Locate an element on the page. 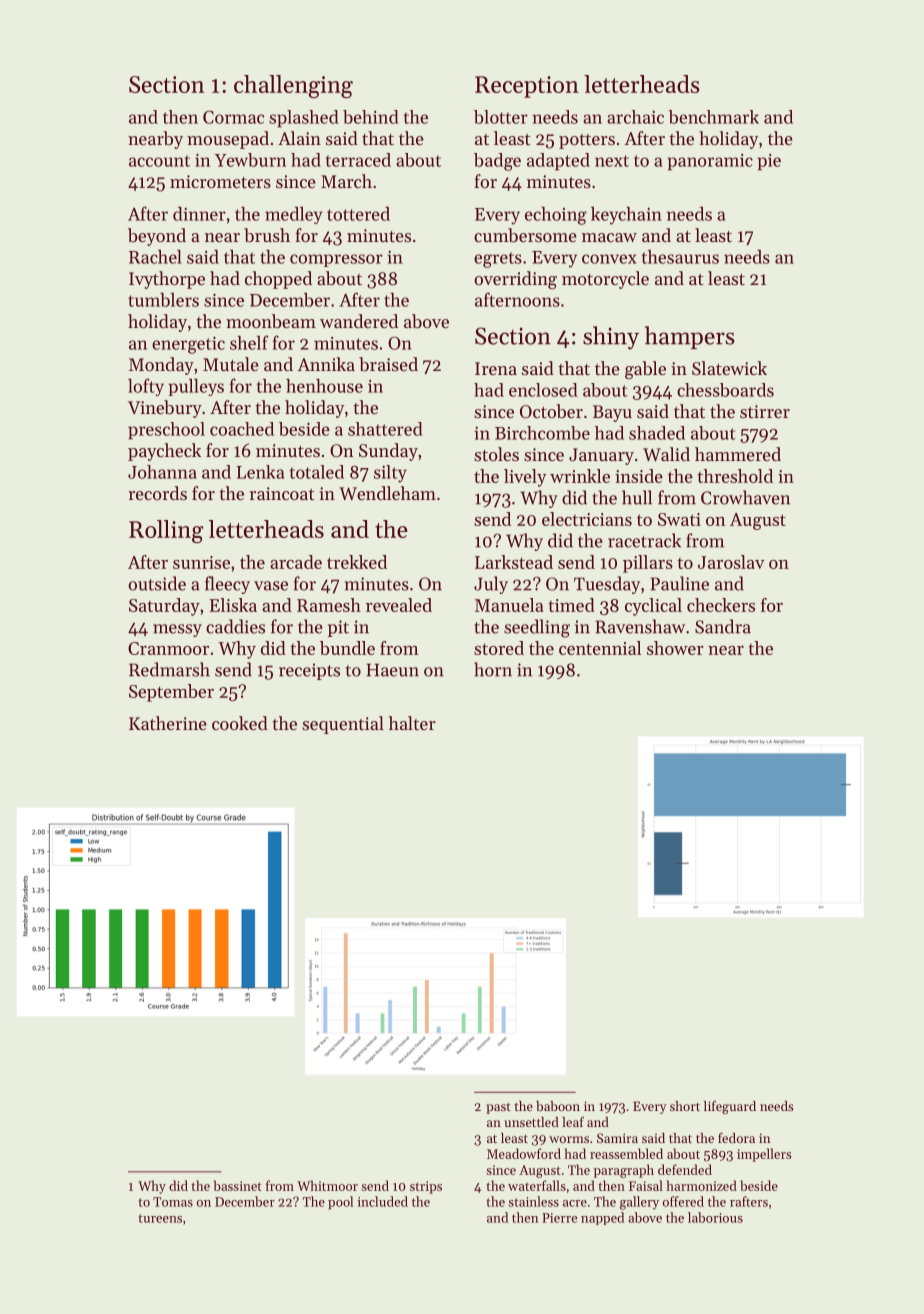 The width and height of the page is (924, 1314). Katherine is located at coordinates (168, 723).
